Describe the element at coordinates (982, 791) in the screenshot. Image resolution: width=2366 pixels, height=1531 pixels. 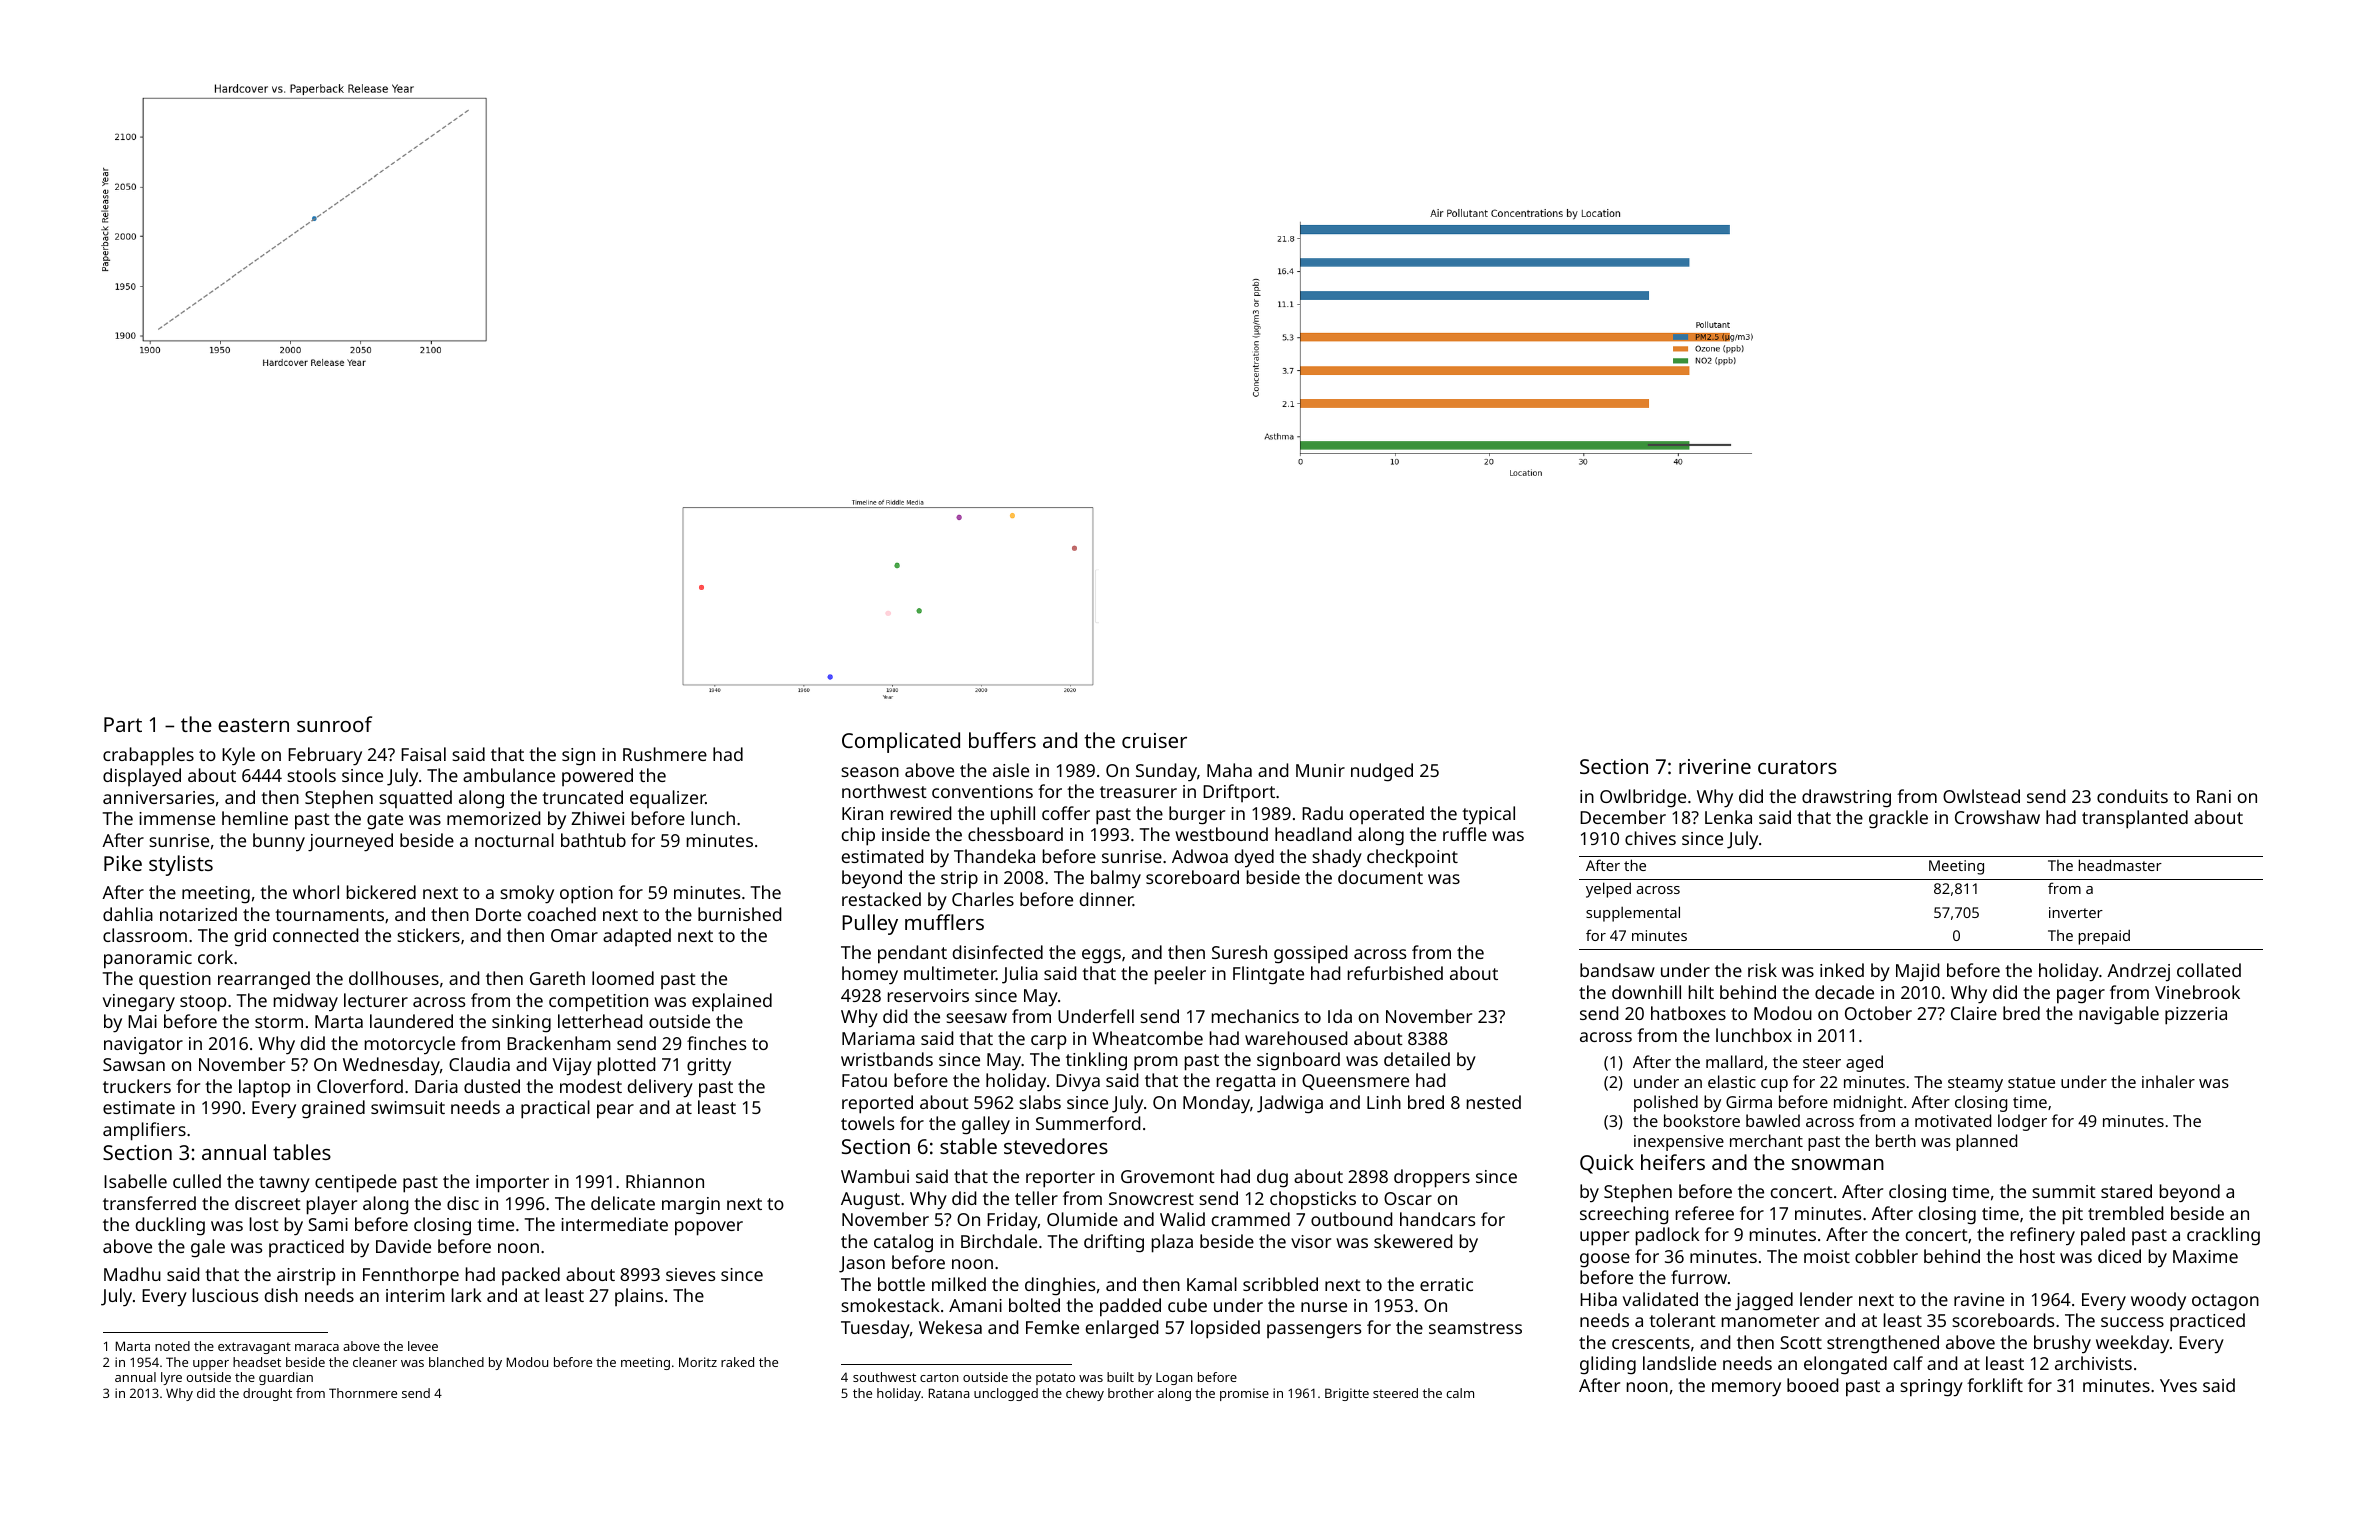
I see `conventions` at that location.
